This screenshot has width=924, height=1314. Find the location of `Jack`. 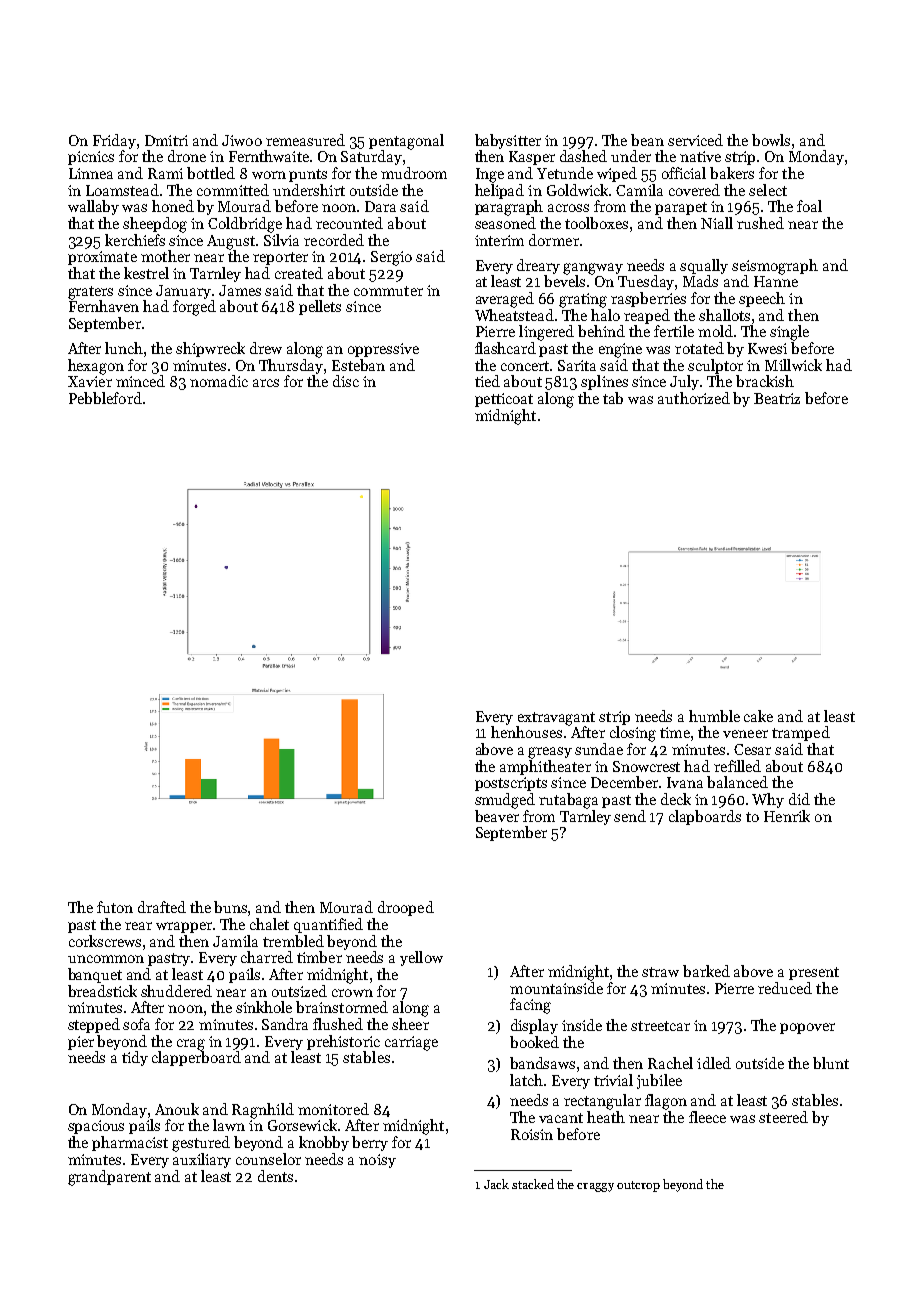

Jack is located at coordinates (496, 1184).
